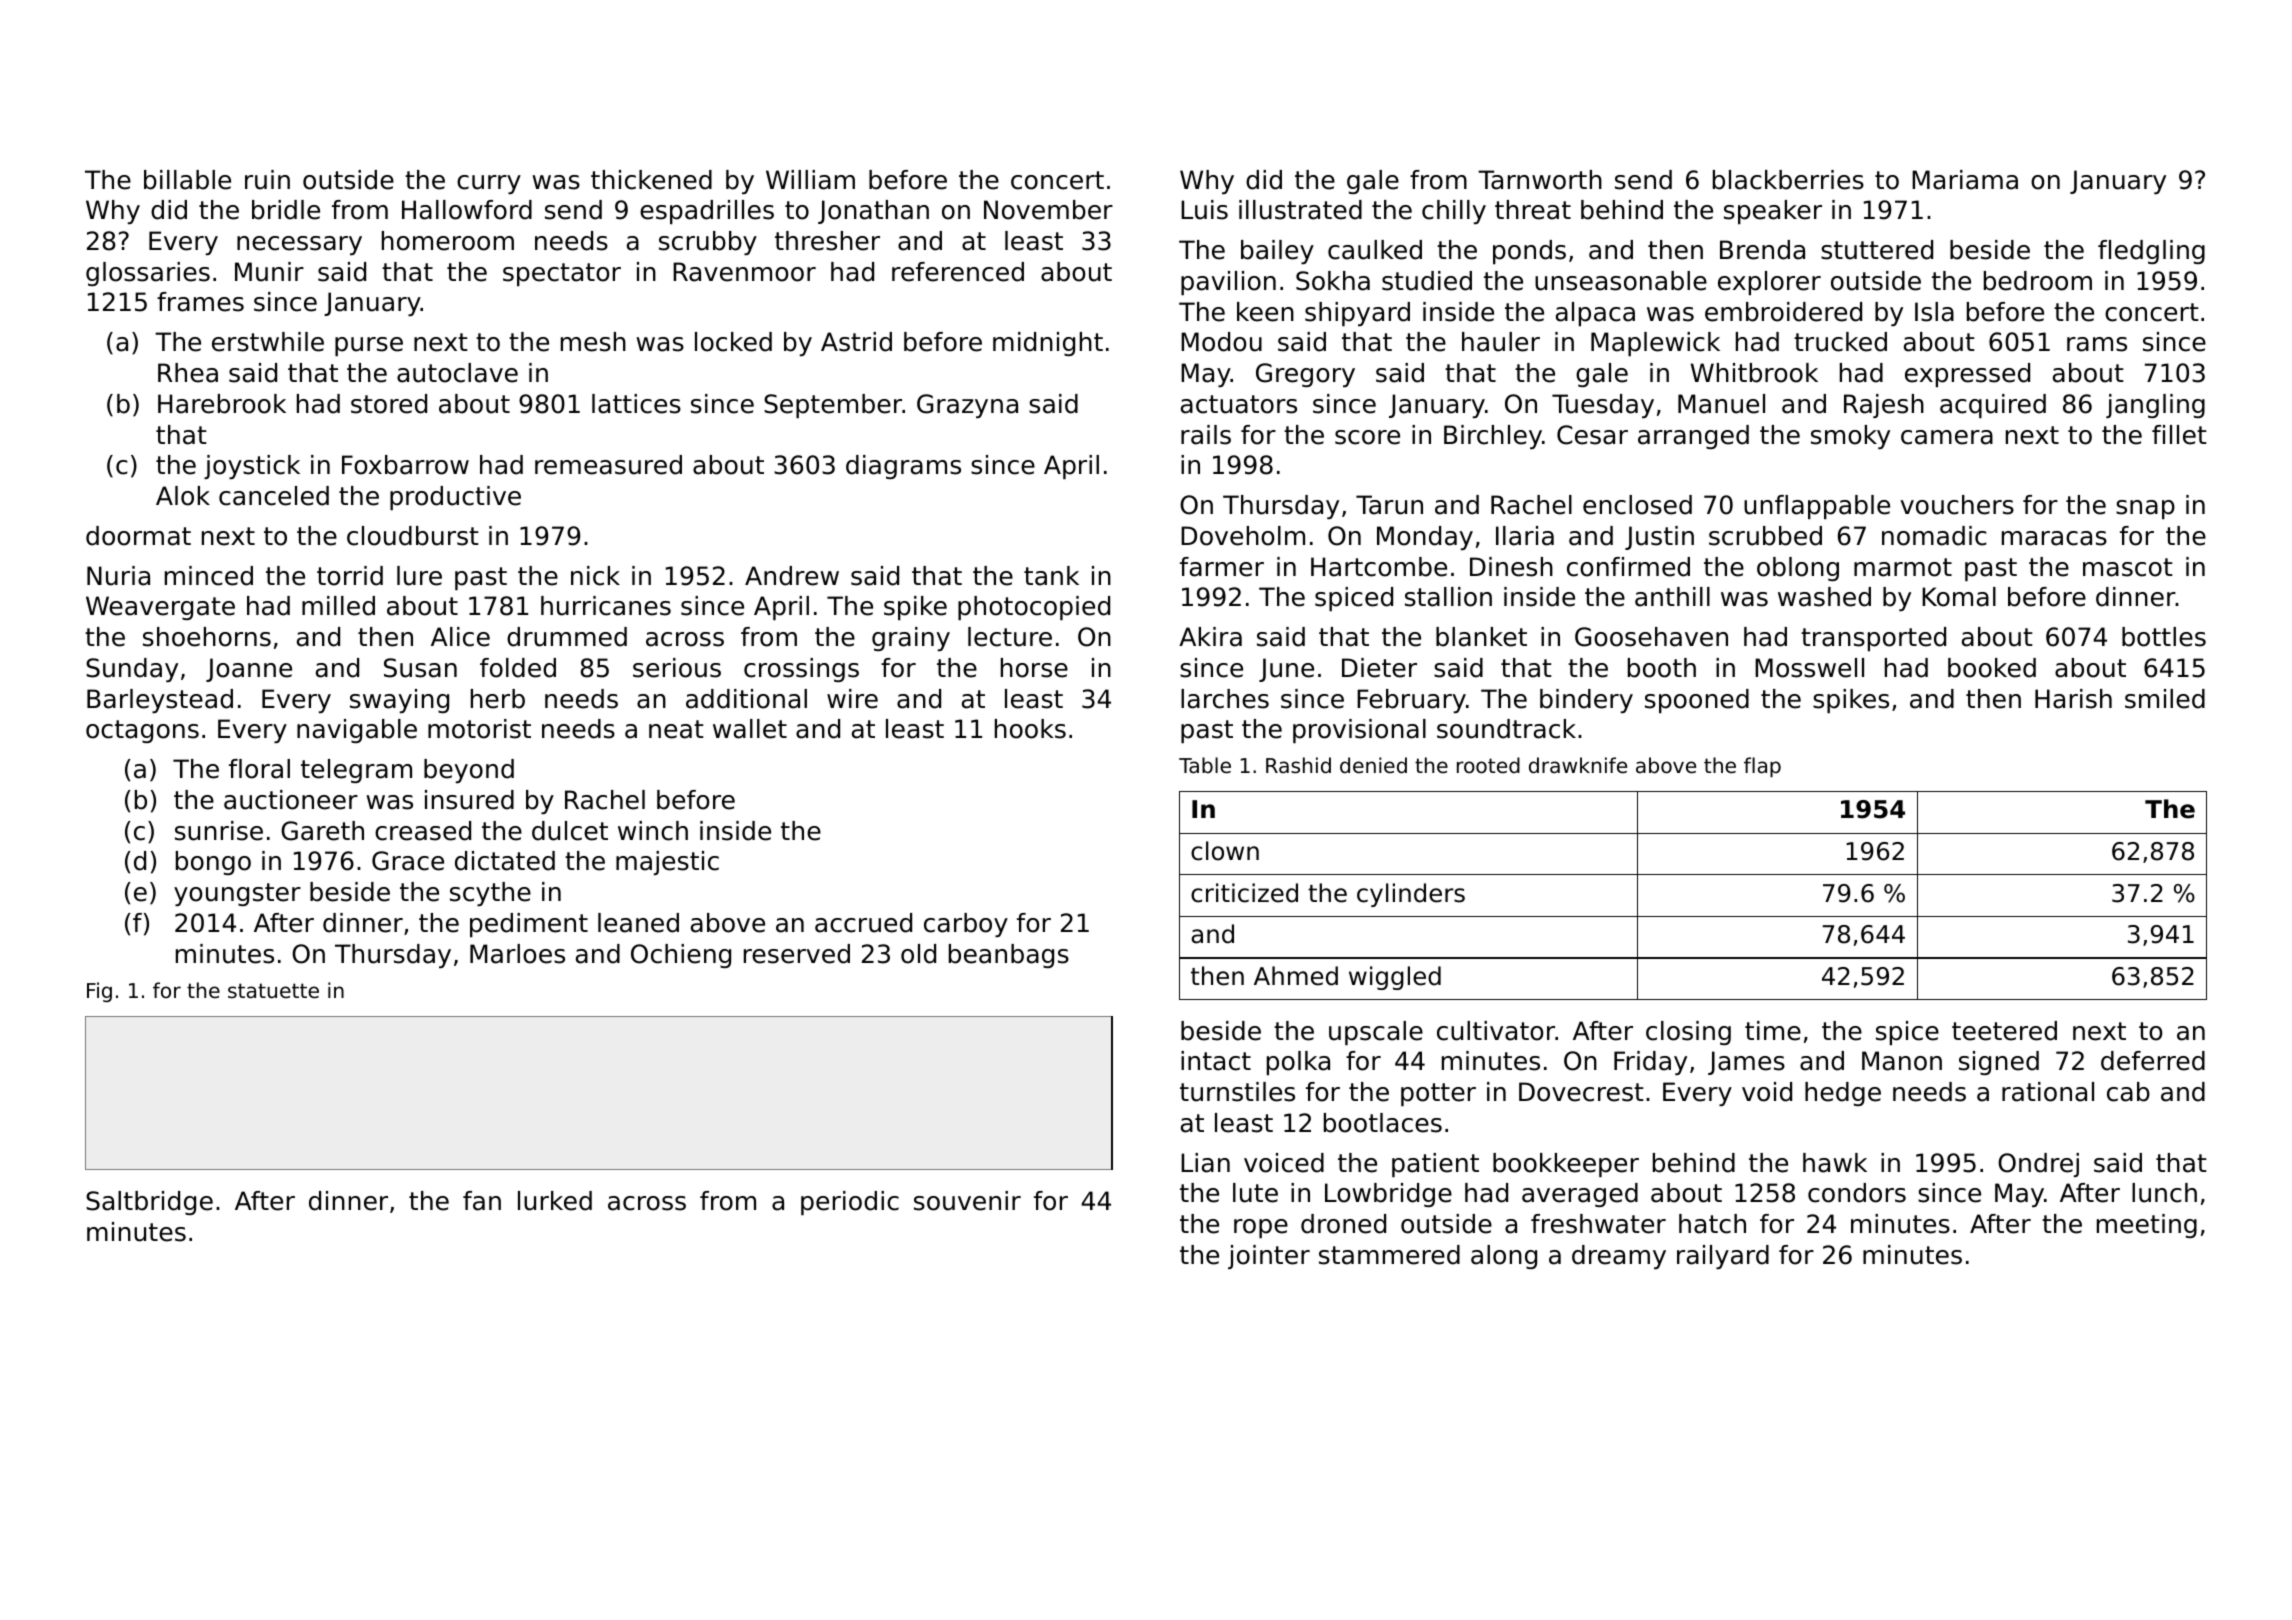  I want to click on lurked, so click(555, 1201).
